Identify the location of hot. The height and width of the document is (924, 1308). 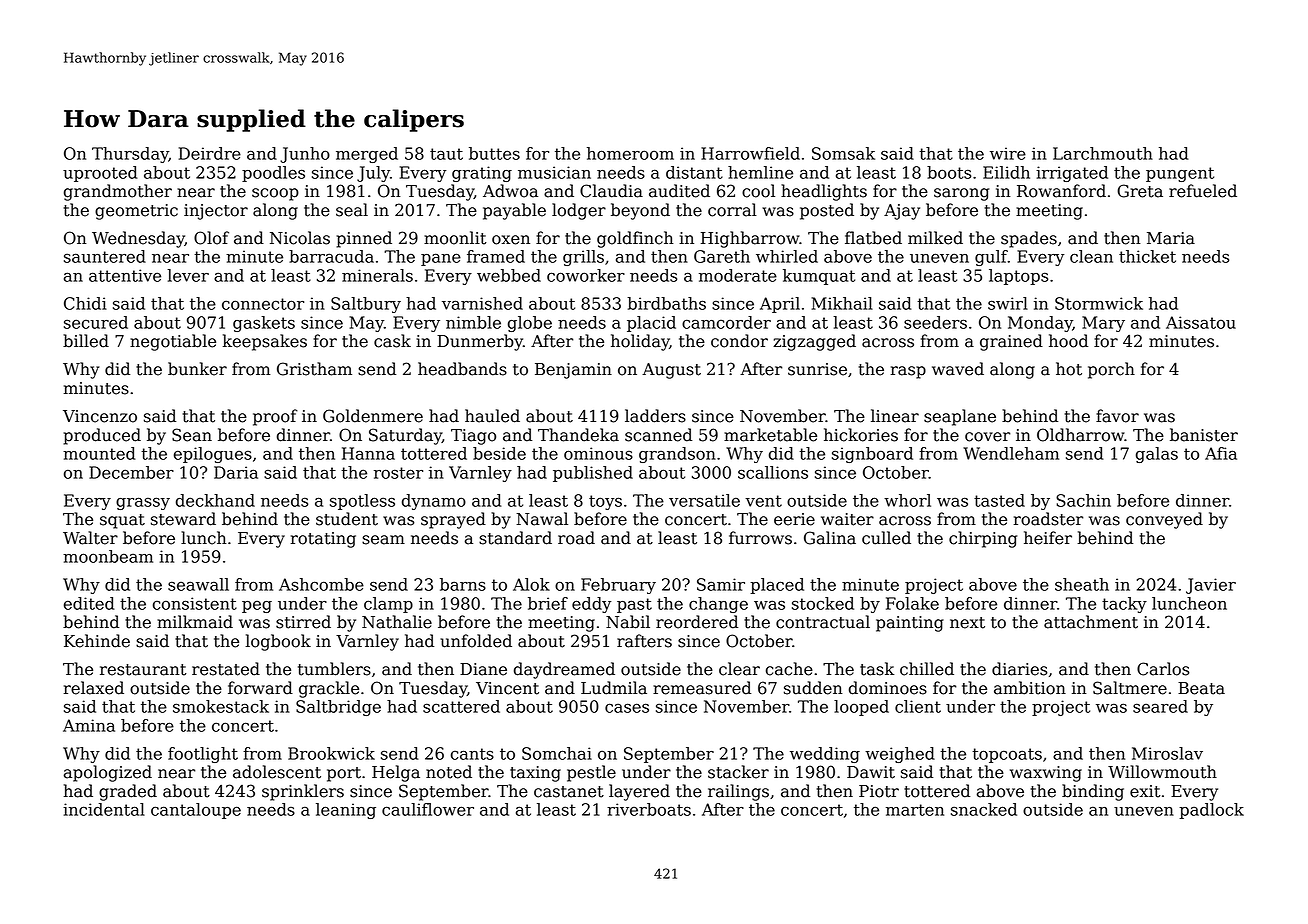
(1069, 369).
